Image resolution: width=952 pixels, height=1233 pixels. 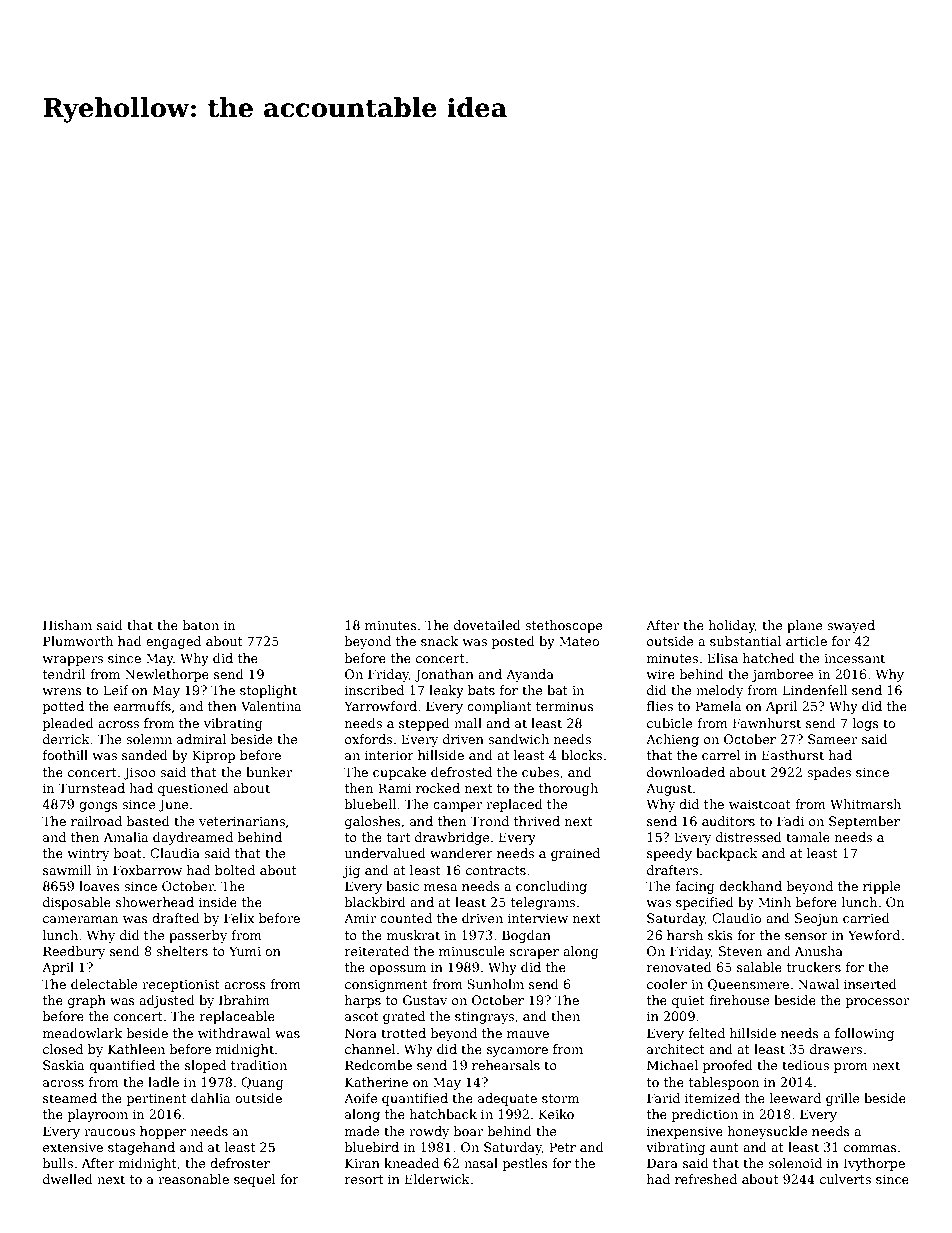 I want to click on sequel, so click(x=255, y=1180).
